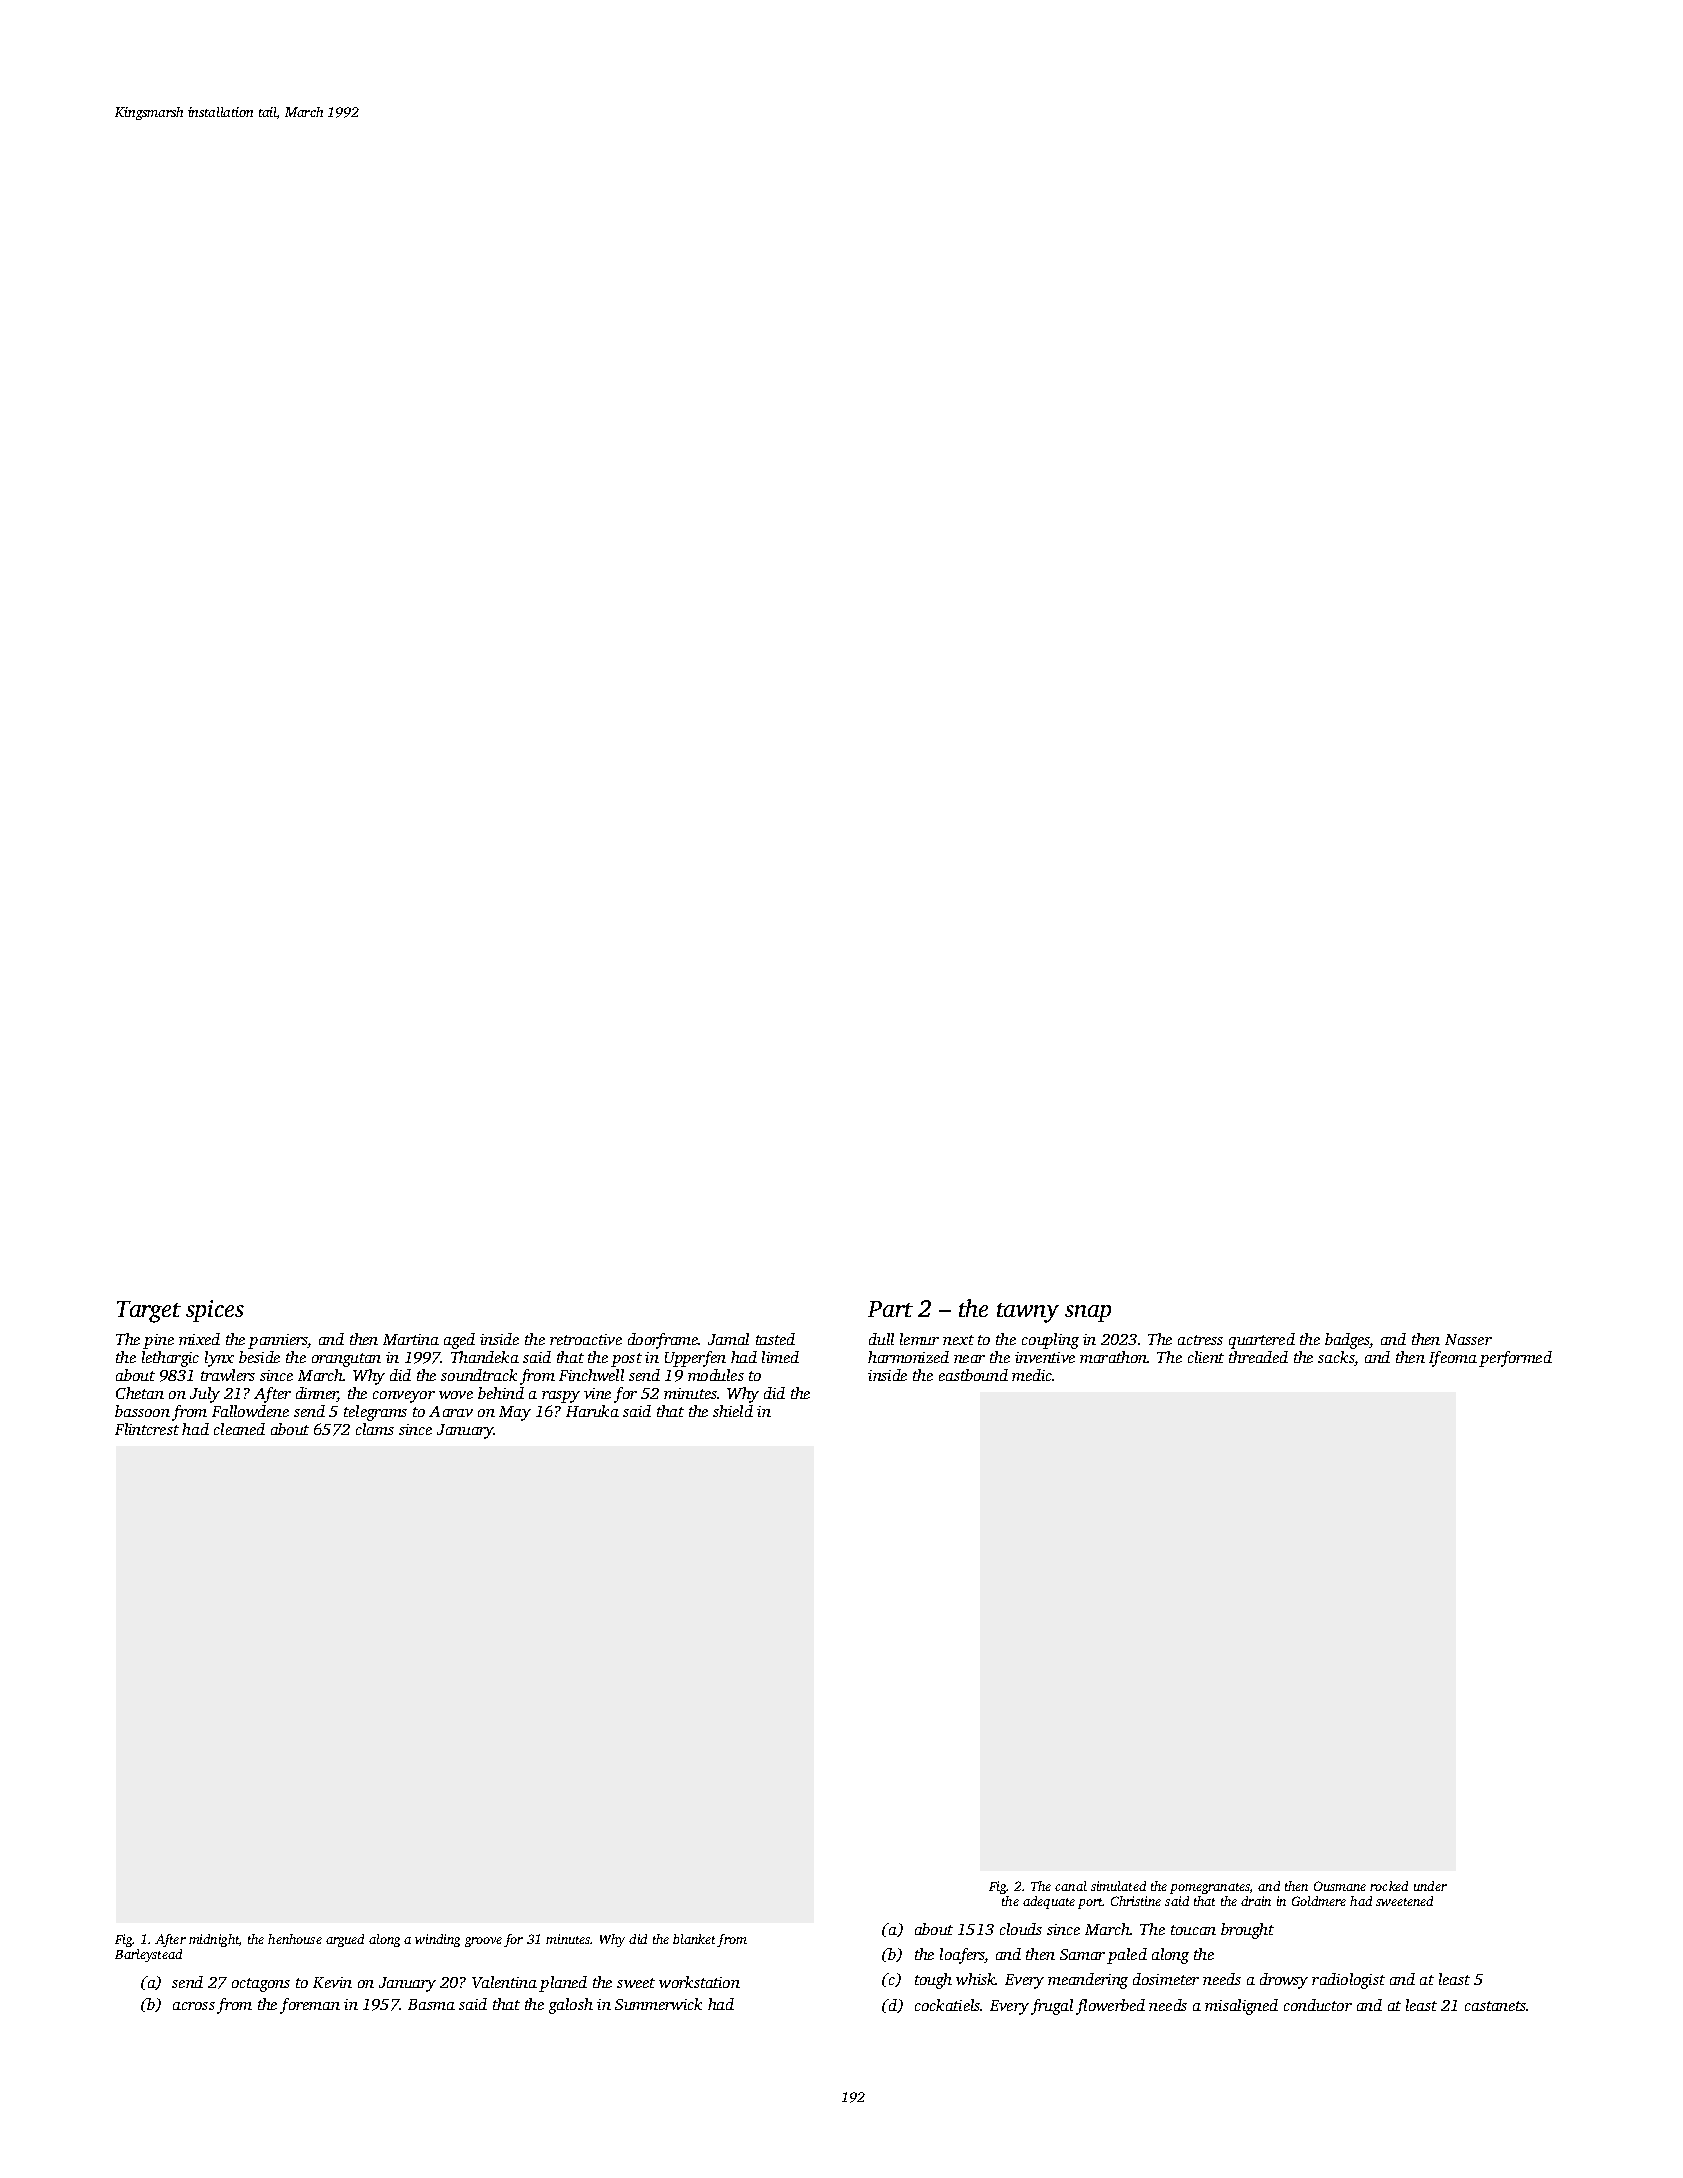  Describe the element at coordinates (485, 1357) in the screenshot. I see `Thandeka` at that location.
